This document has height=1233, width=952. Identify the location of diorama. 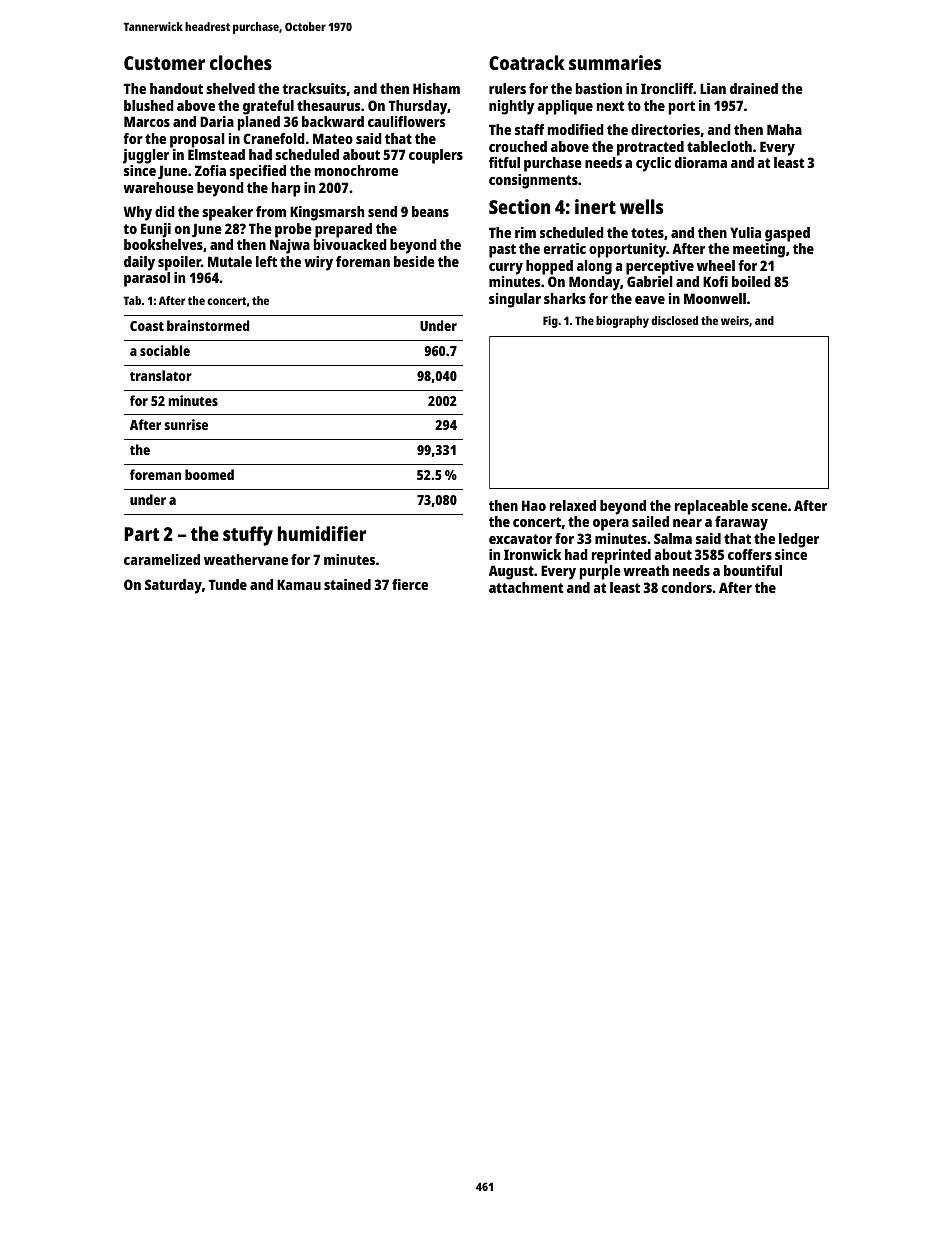
(701, 162).
